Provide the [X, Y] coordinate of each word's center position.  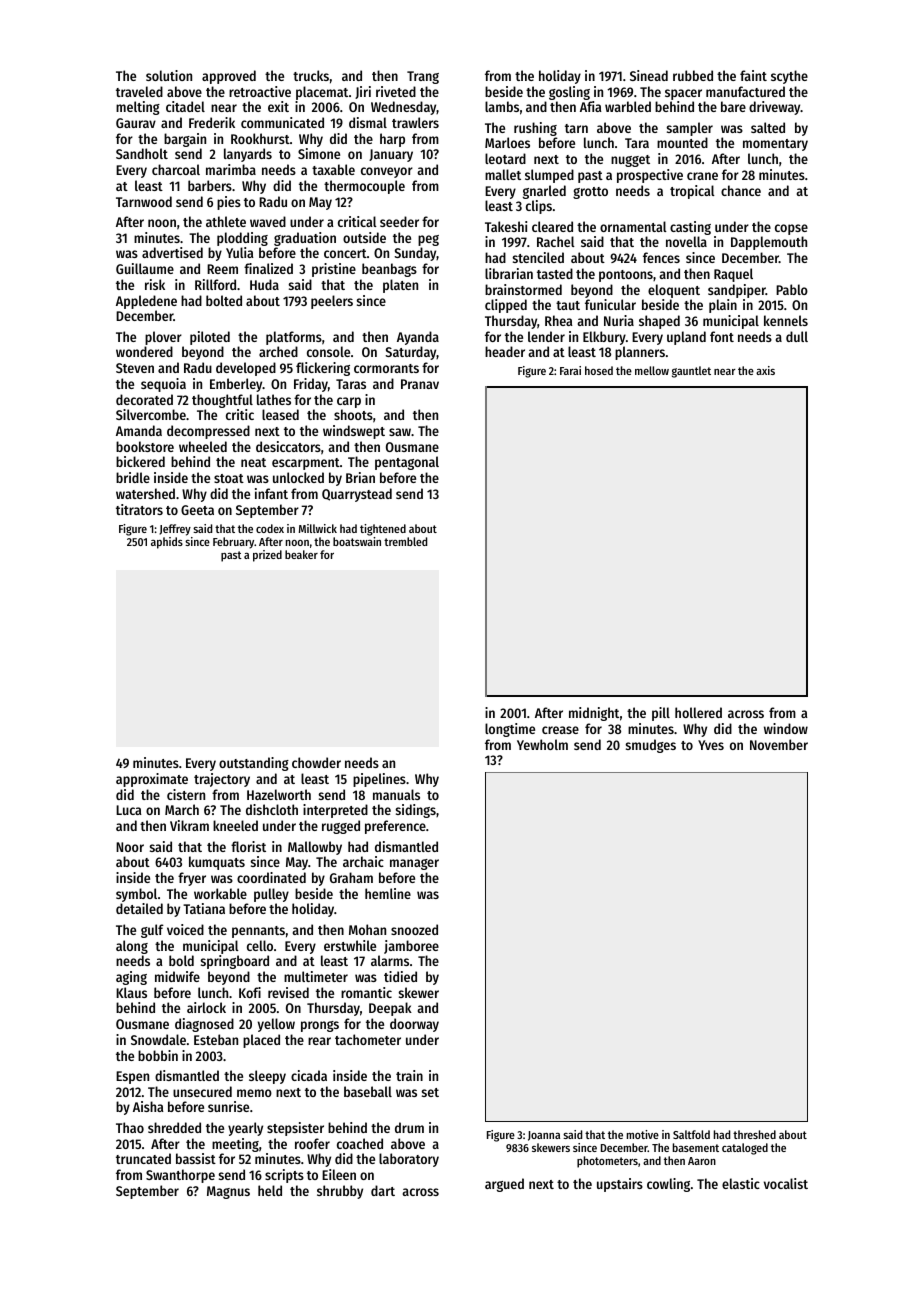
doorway [414, 1025]
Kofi [250, 992]
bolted [224, 300]
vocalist [786, 1183]
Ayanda [418, 338]
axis [765, 370]
